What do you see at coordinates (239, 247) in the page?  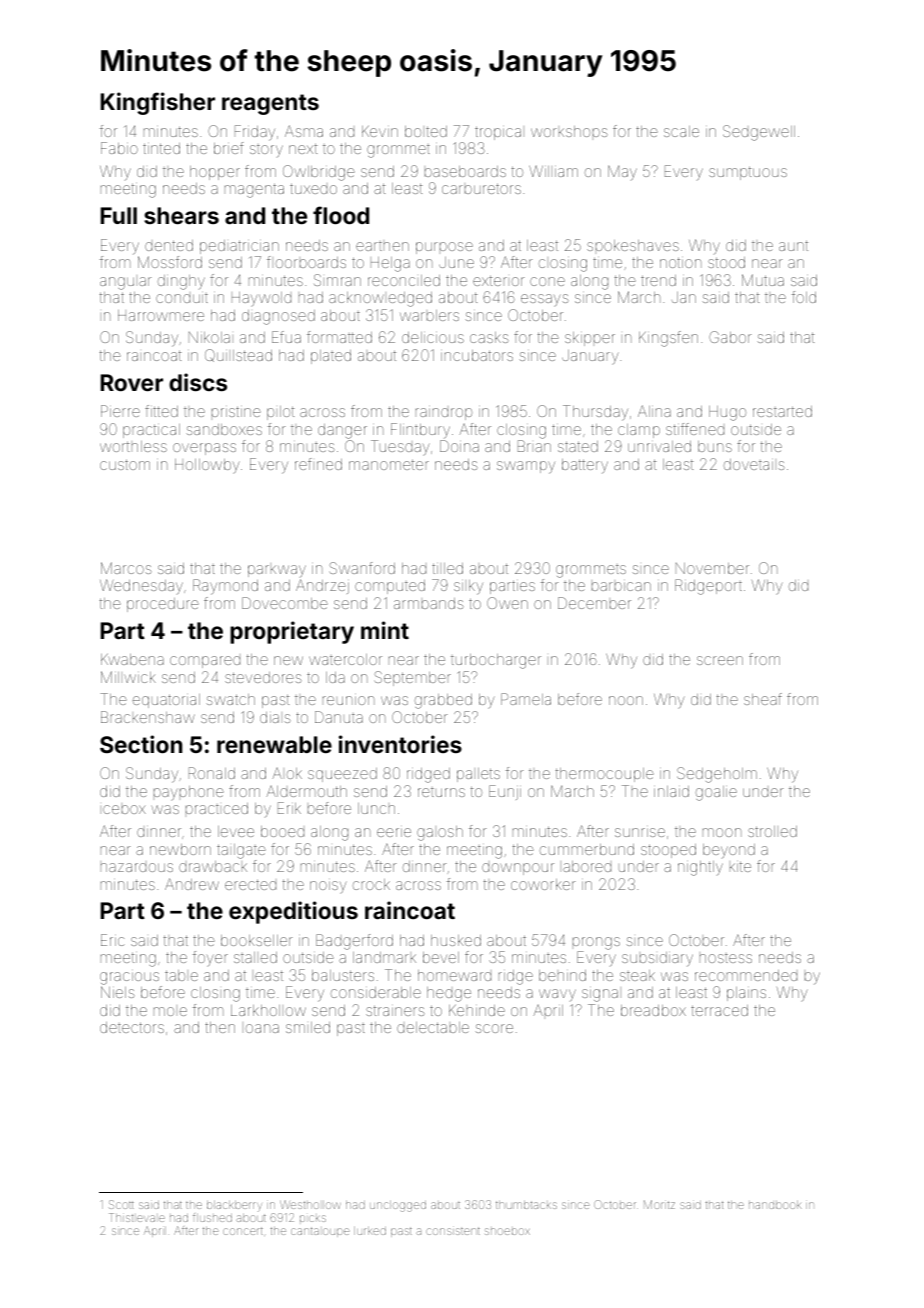 I see `pediatrician` at bounding box center [239, 247].
